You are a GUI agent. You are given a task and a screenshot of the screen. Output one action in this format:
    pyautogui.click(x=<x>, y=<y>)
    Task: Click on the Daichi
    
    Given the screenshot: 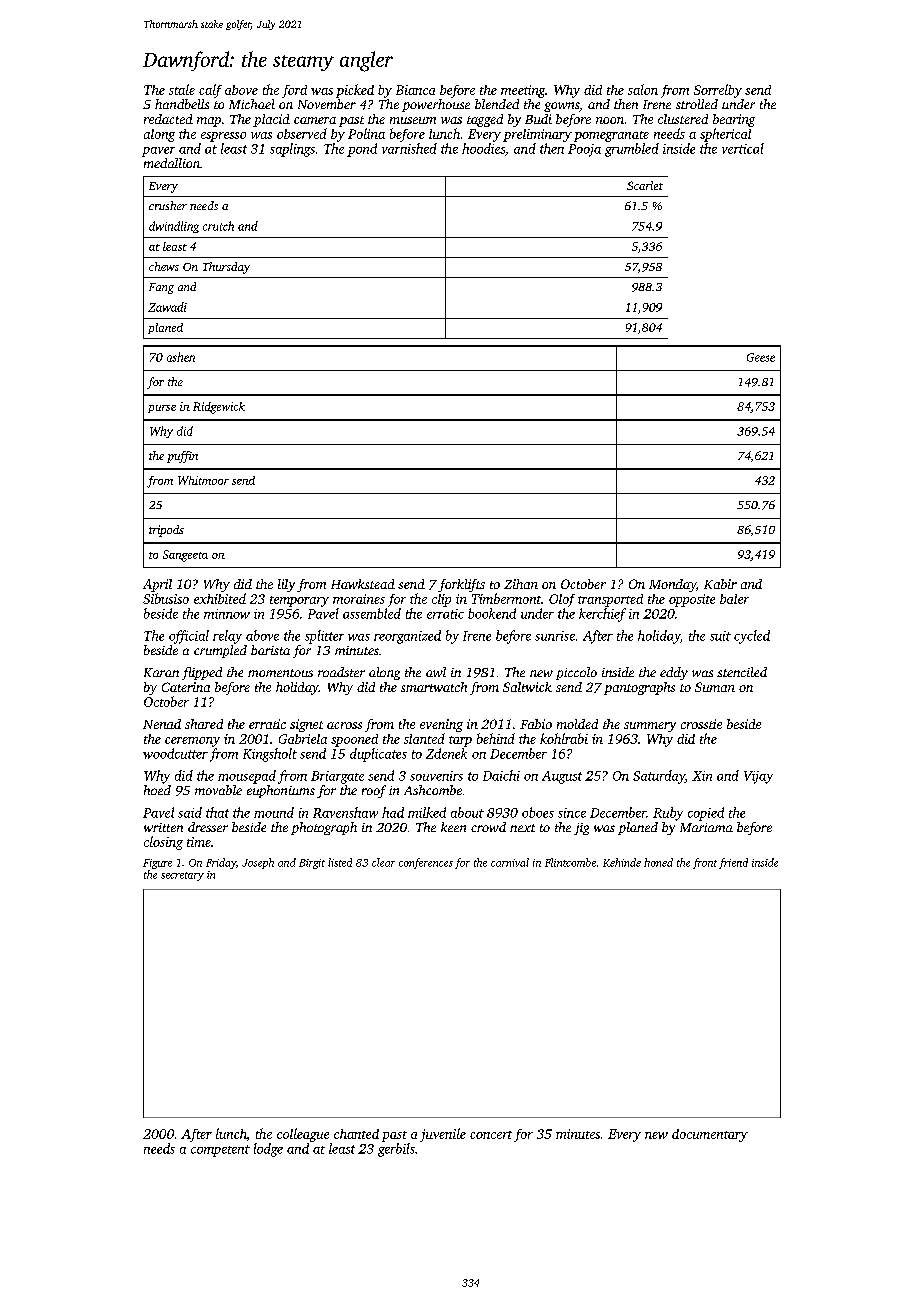 What is the action you would take?
    pyautogui.click(x=501, y=775)
